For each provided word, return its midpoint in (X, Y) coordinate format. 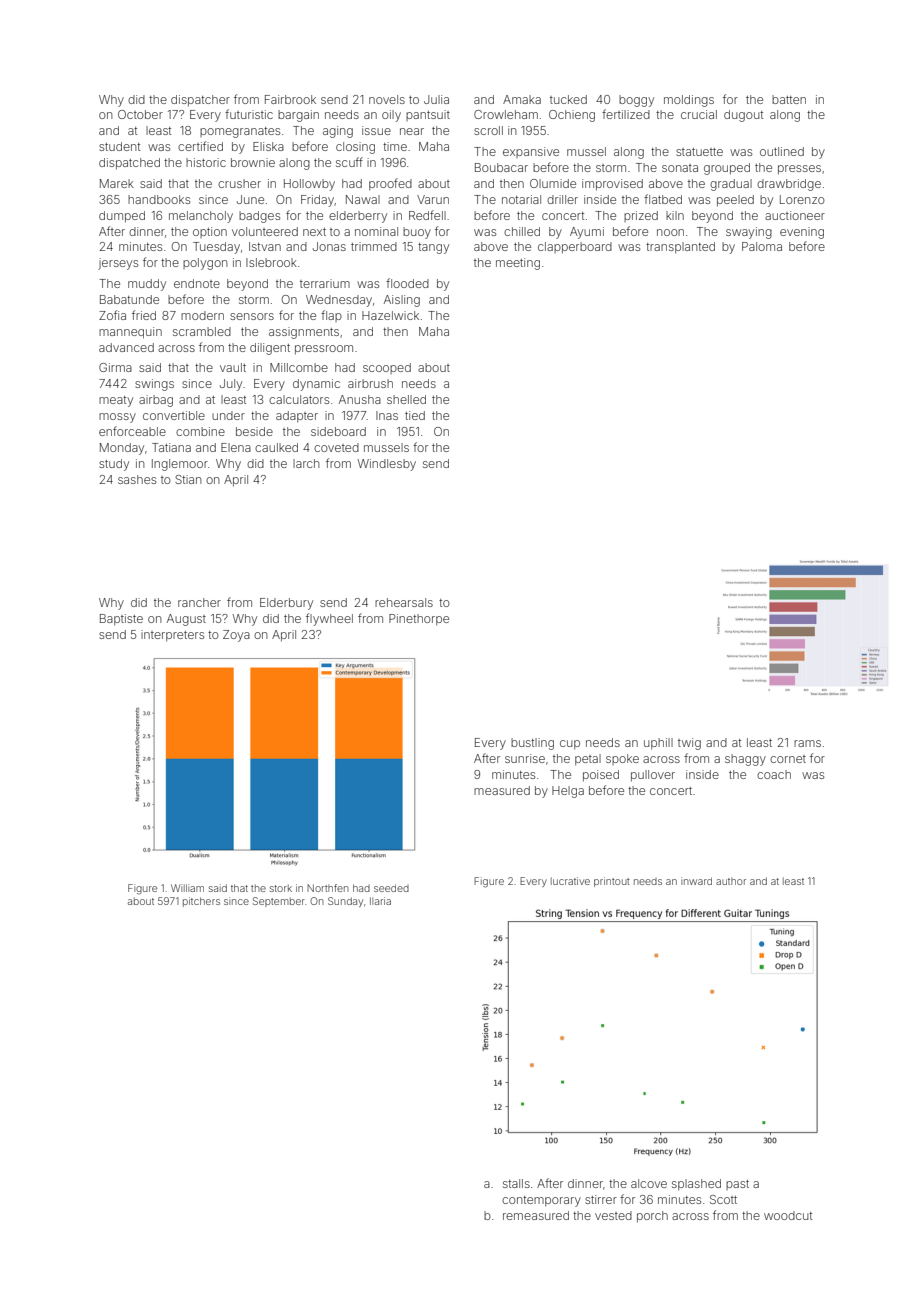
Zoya (236, 636)
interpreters (172, 636)
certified (200, 146)
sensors (252, 316)
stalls (516, 1183)
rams (807, 743)
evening (802, 233)
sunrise (525, 758)
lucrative (570, 881)
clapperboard (575, 248)
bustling (532, 744)
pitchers (201, 902)
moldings (689, 101)
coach (774, 774)
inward (696, 881)
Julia (436, 99)
